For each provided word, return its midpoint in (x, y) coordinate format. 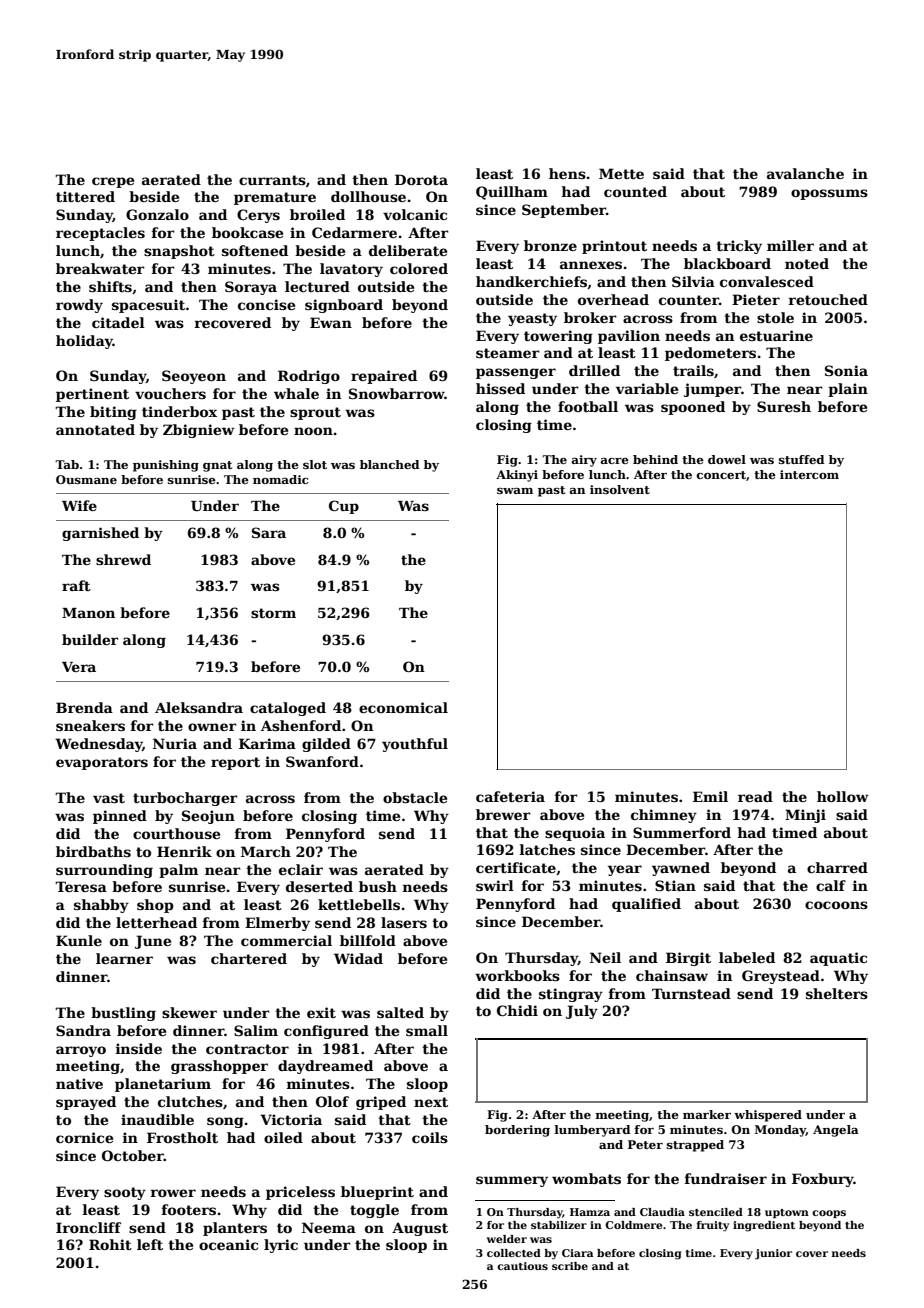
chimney (664, 816)
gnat (217, 466)
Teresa (81, 886)
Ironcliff (88, 1227)
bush (378, 886)
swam (515, 491)
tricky (739, 247)
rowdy (79, 306)
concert (721, 475)
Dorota (421, 179)
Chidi (517, 1010)
